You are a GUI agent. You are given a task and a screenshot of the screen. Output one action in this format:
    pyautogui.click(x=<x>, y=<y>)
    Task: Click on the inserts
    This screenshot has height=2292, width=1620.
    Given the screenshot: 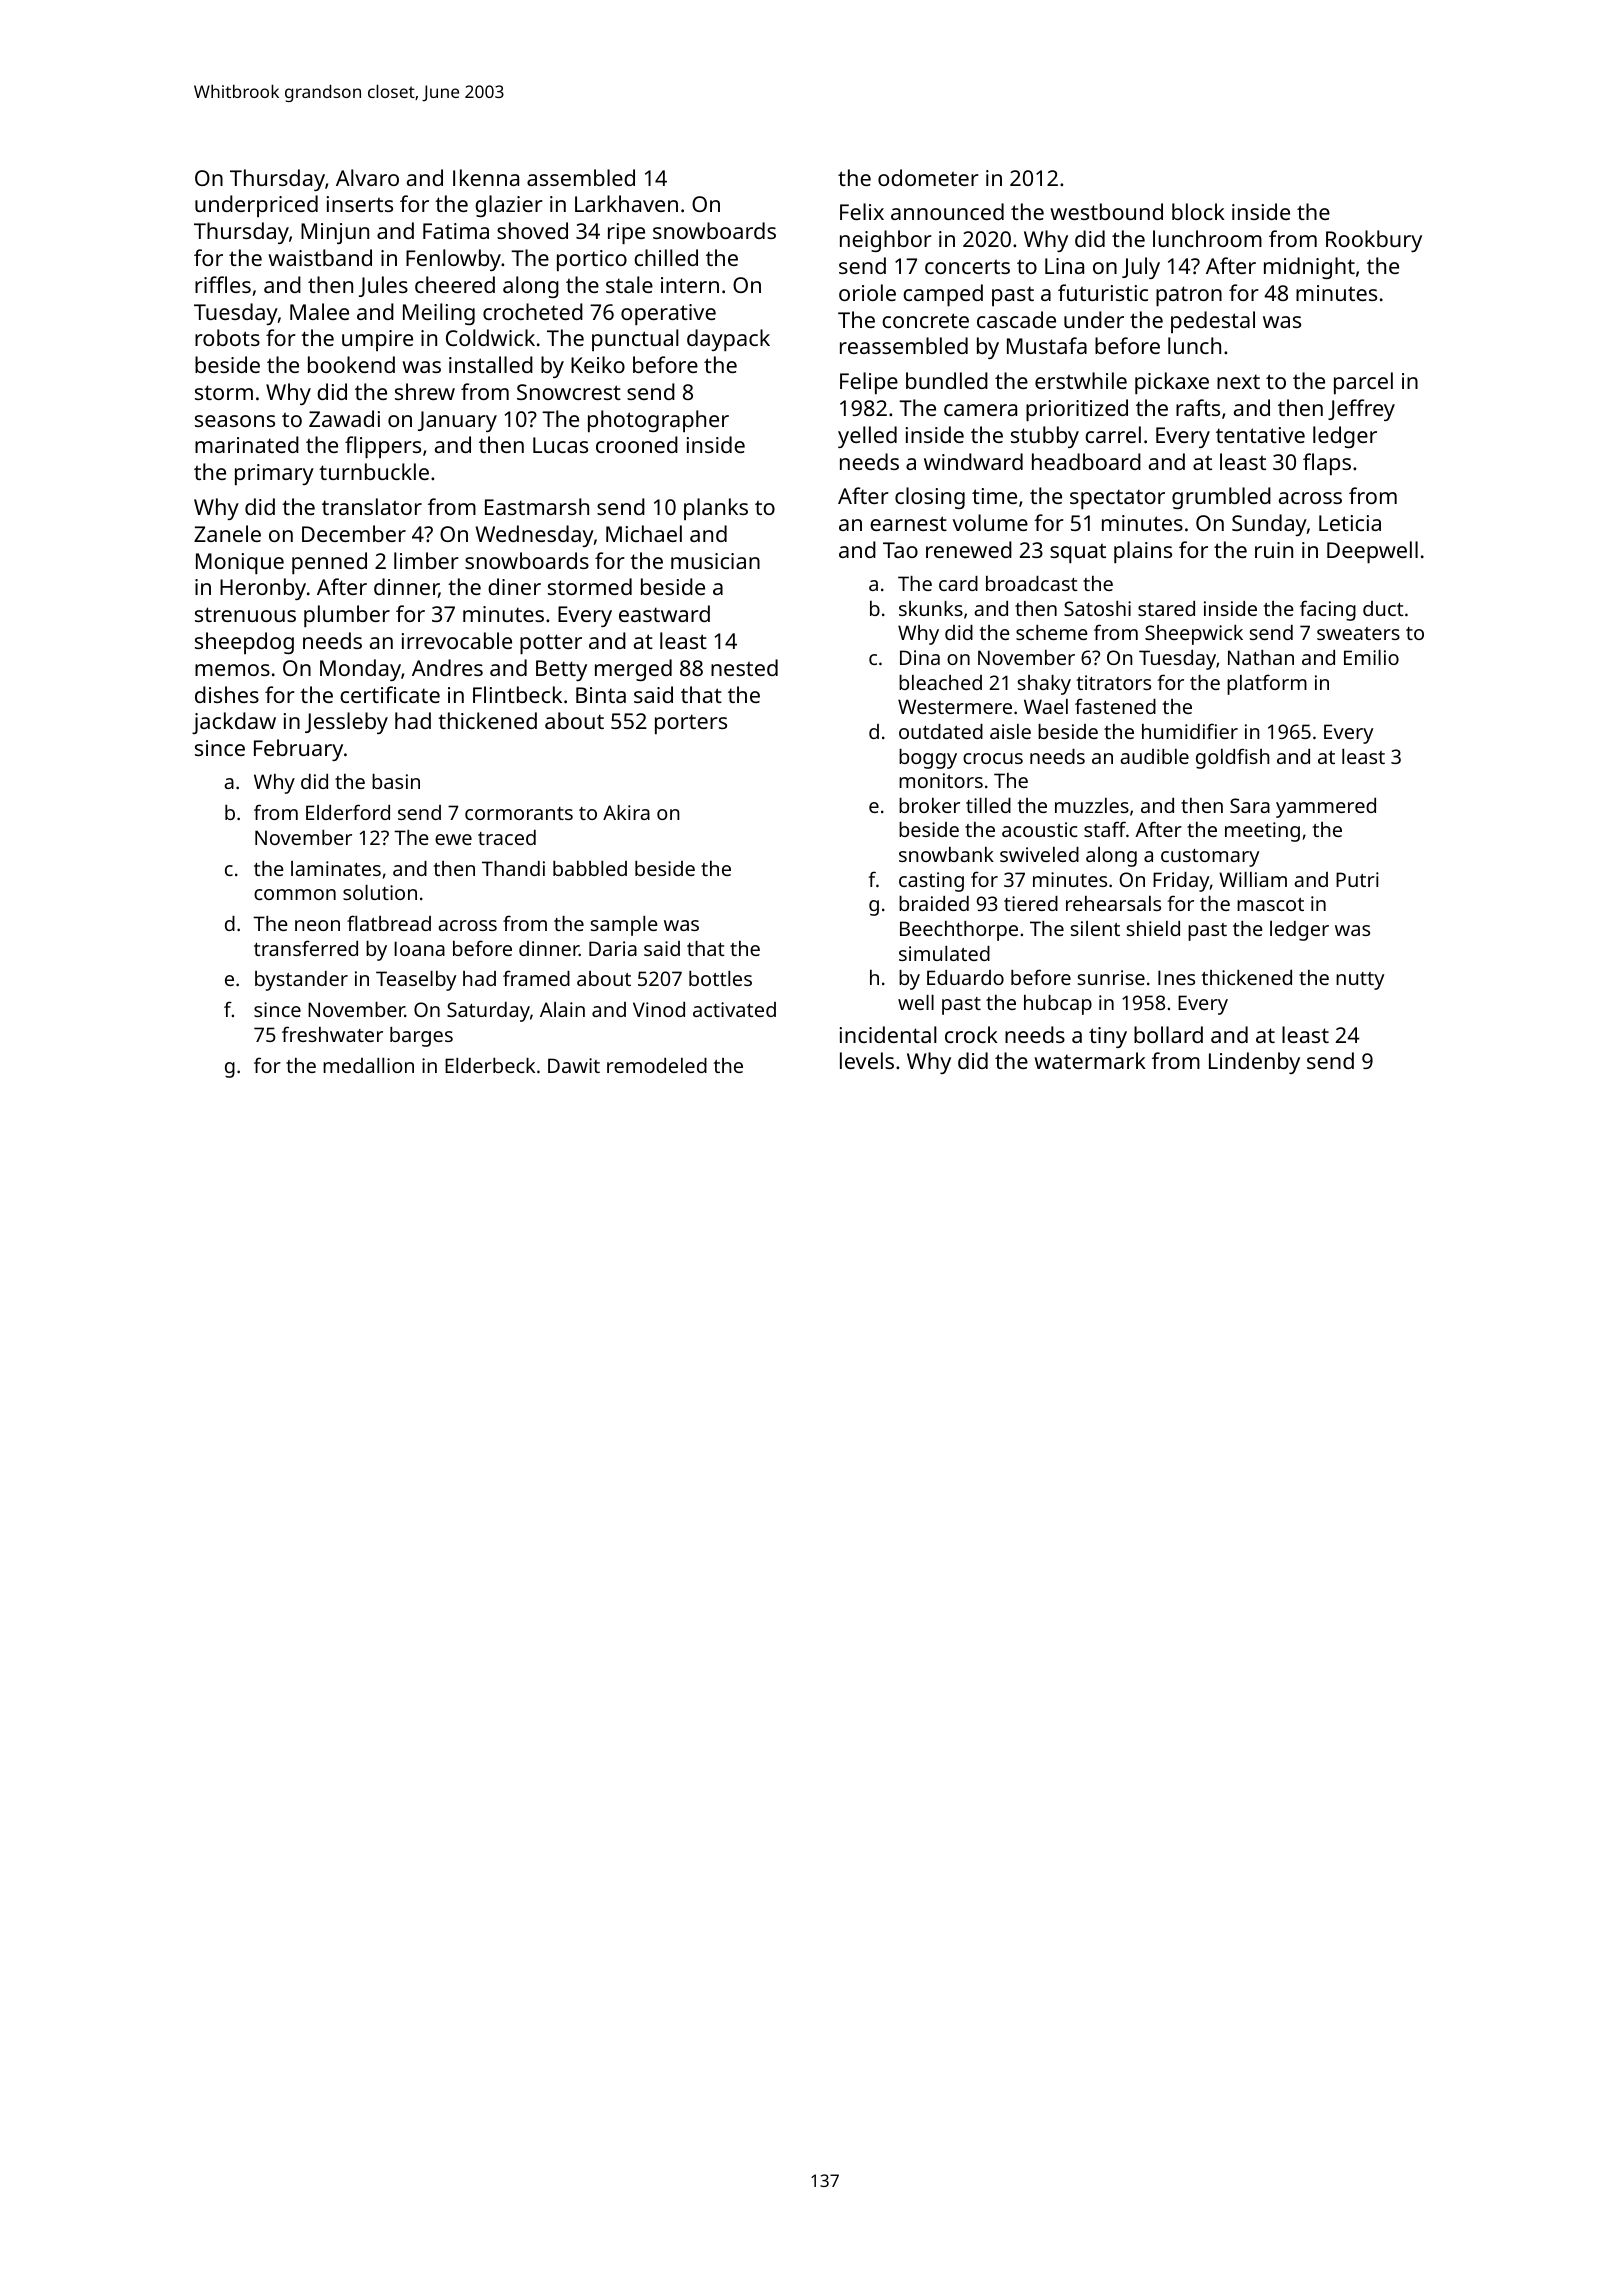 What is the action you would take?
    pyautogui.click(x=360, y=204)
